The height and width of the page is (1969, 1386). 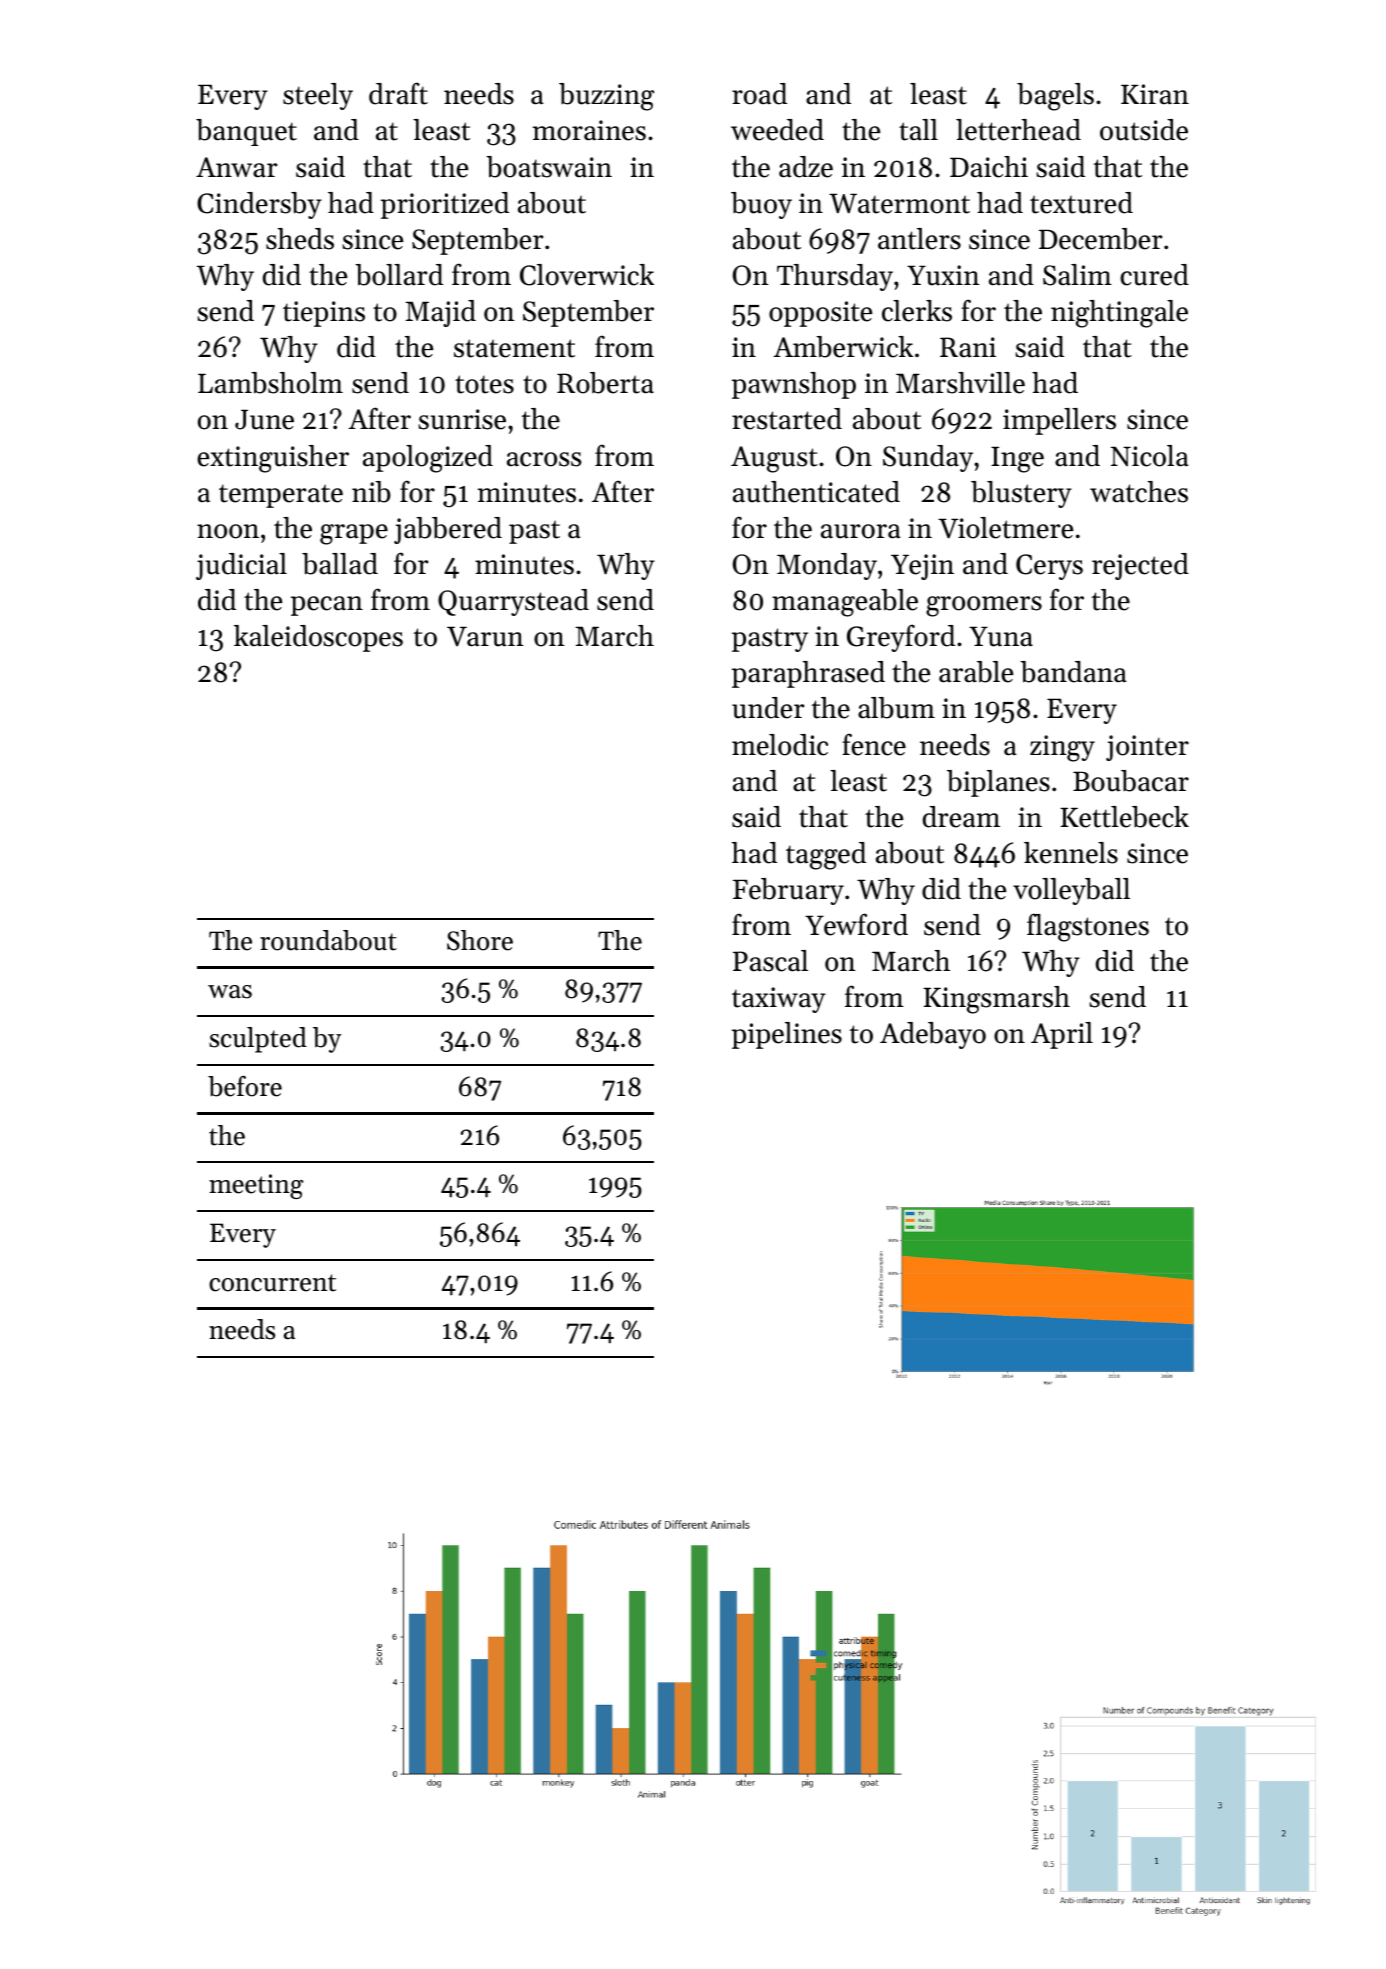 What do you see at coordinates (996, 1000) in the page?
I see `Kingsmarsh` at bounding box center [996, 1000].
